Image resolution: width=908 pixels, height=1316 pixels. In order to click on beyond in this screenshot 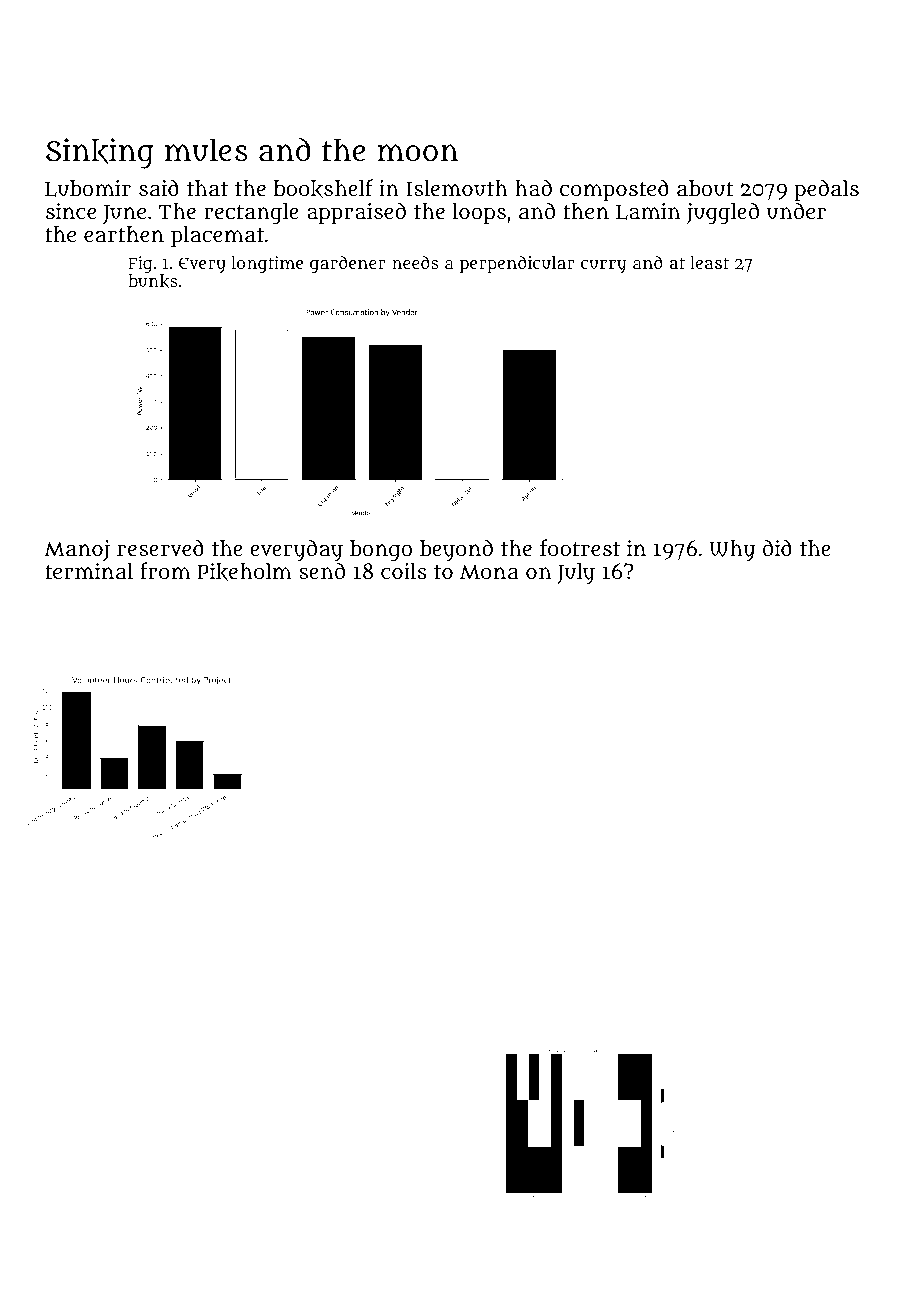, I will do `click(456, 550)`.
